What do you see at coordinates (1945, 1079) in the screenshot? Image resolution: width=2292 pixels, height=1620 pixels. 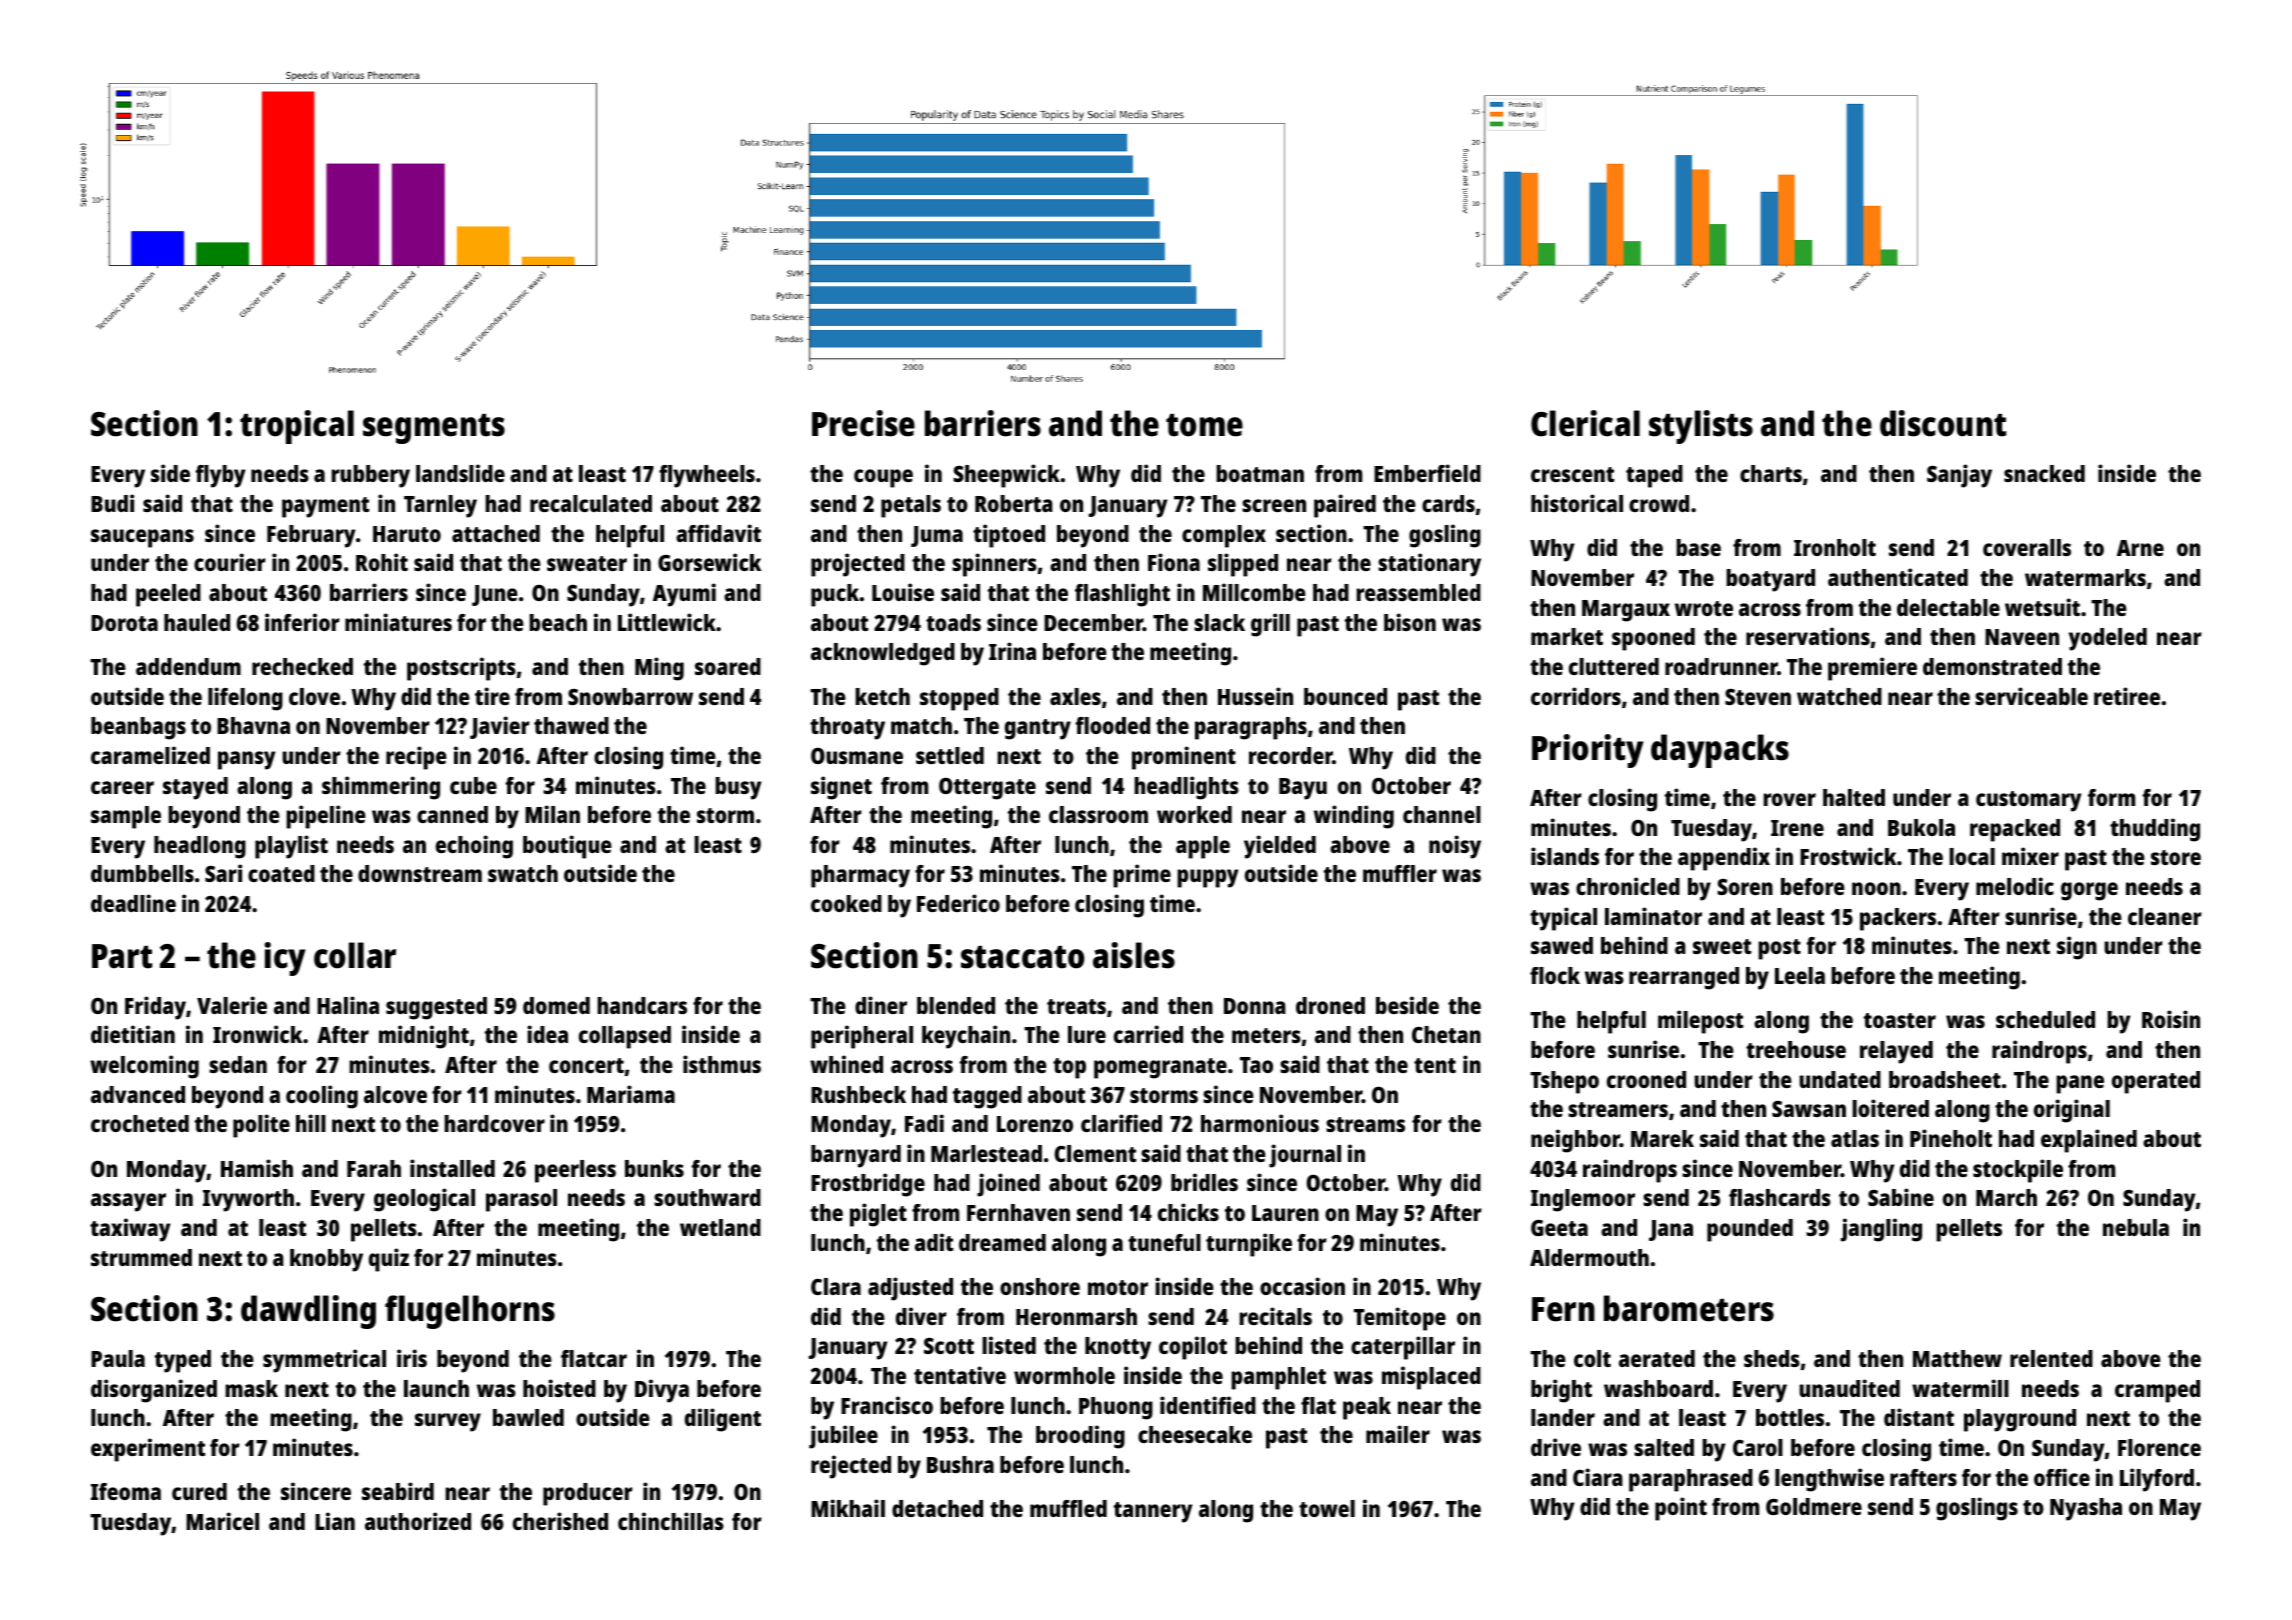 I see `broadsheet` at bounding box center [1945, 1079].
